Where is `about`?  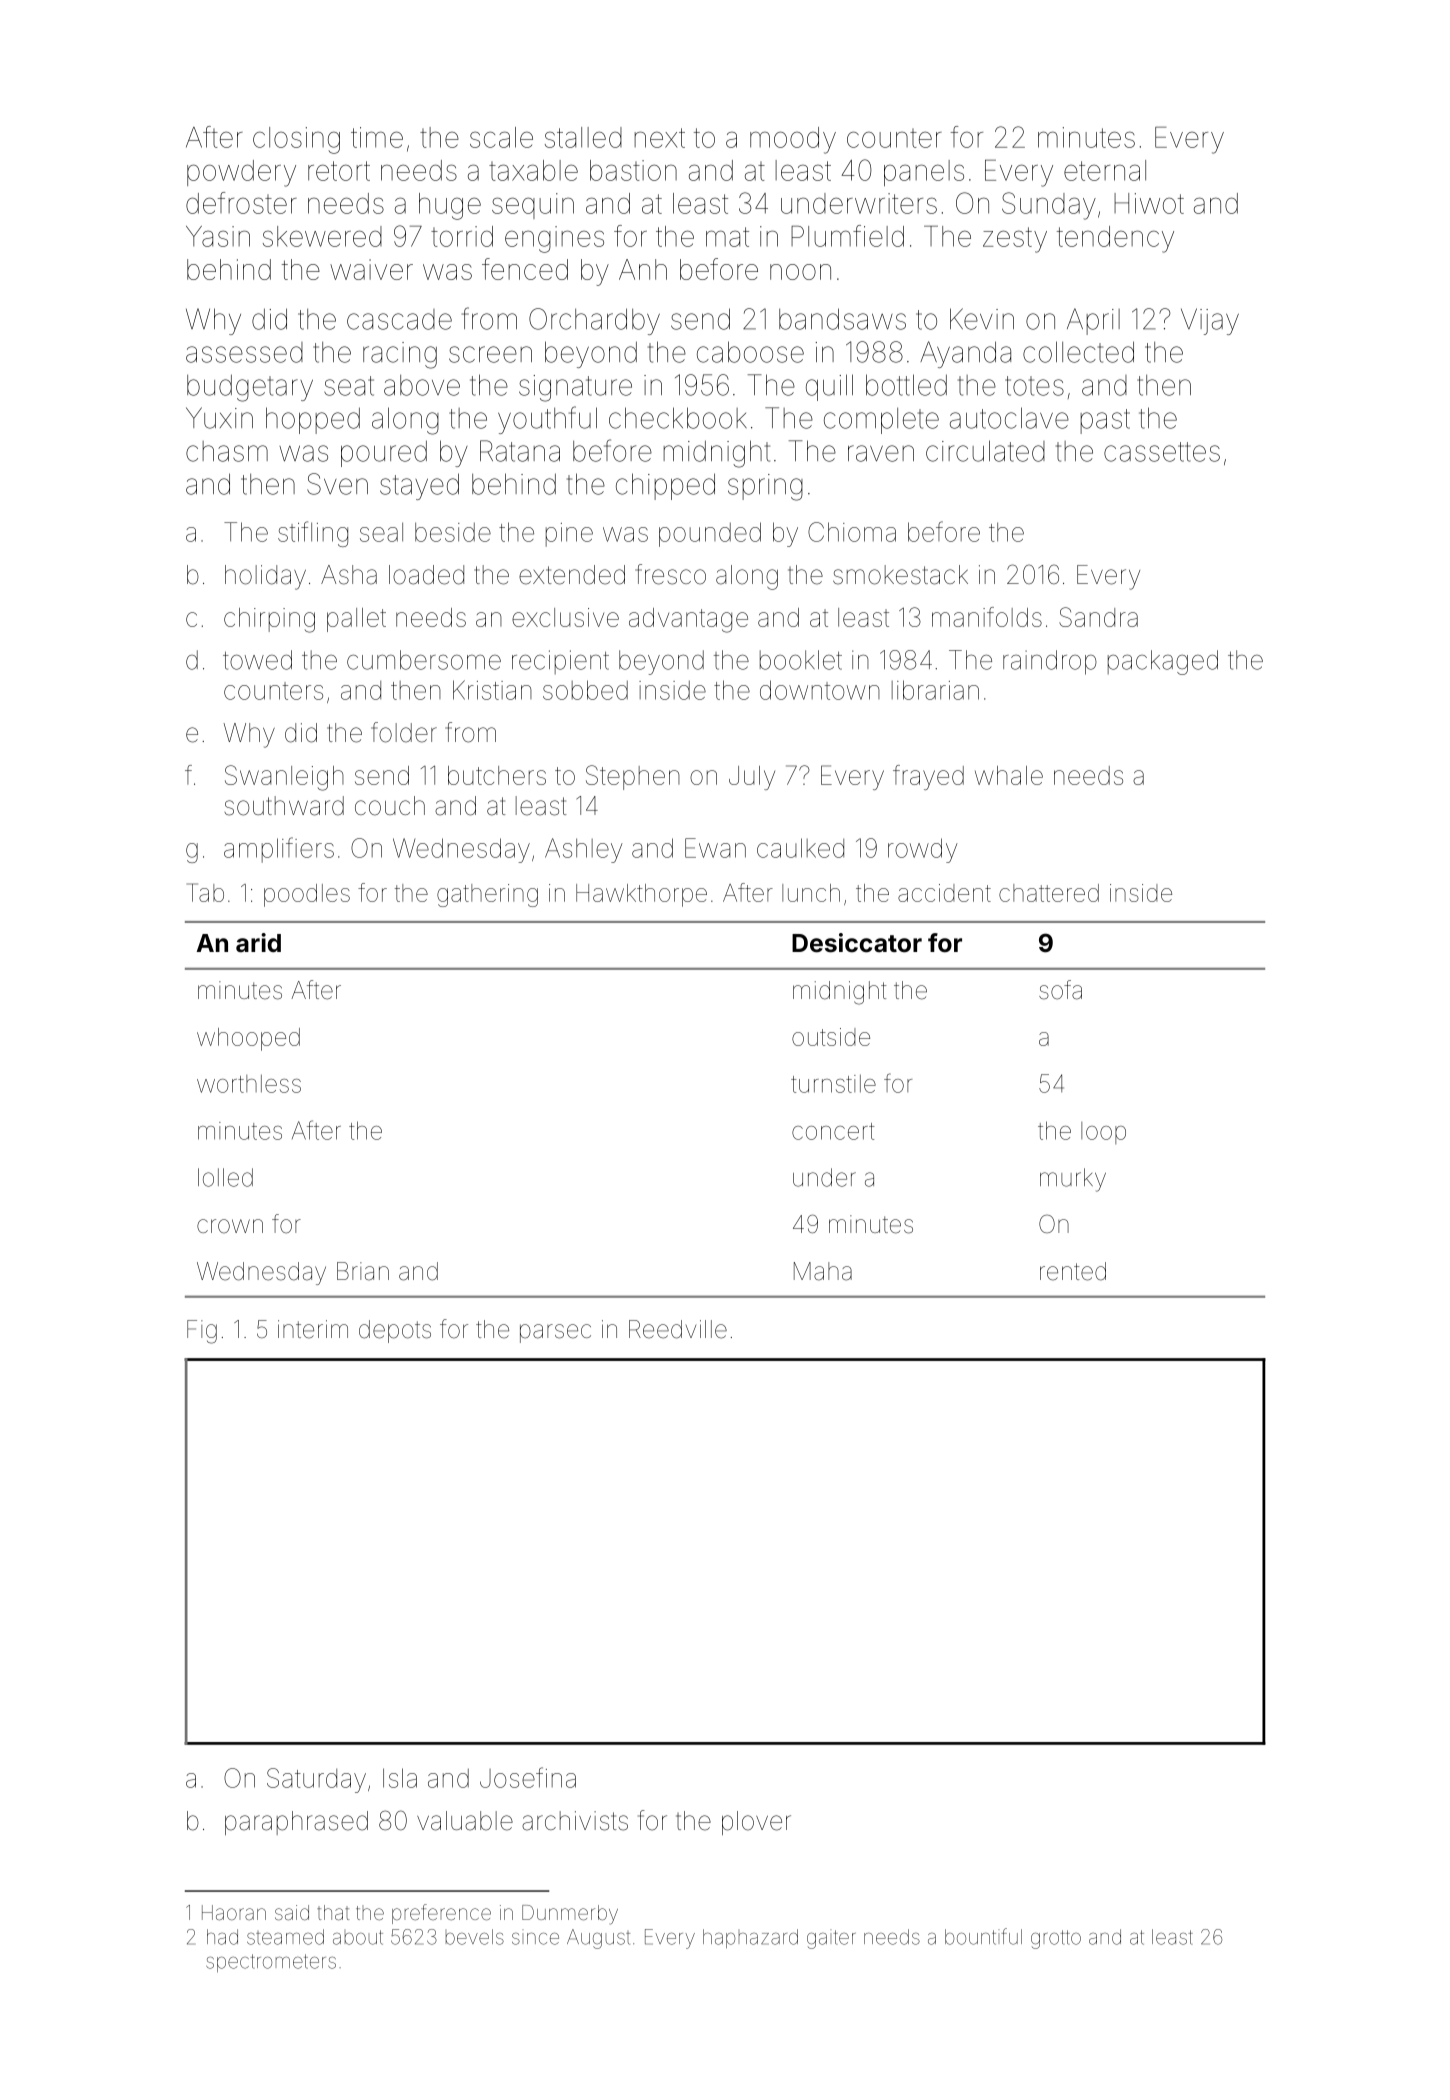 about is located at coordinates (358, 1937).
